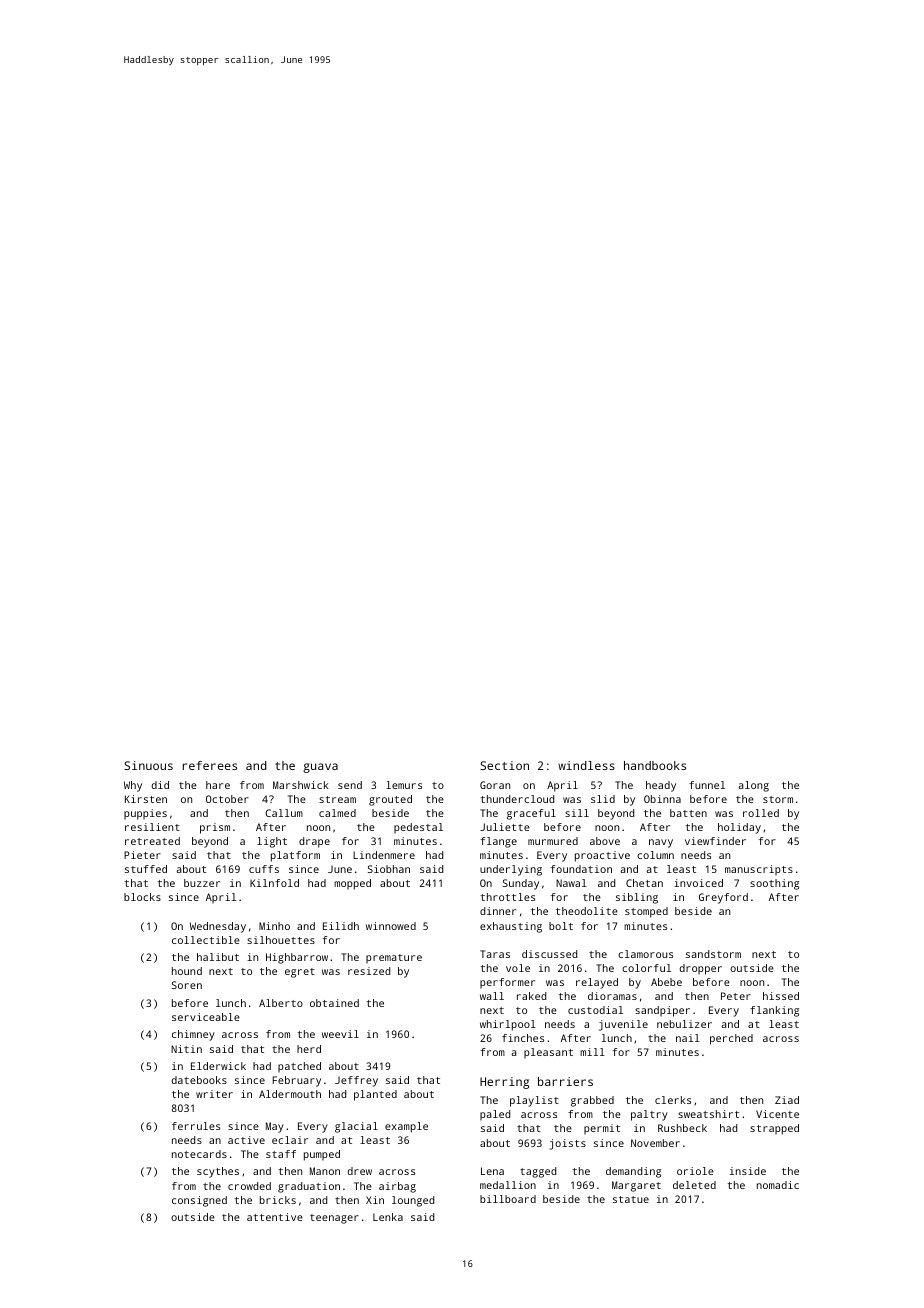 The height and width of the screenshot is (1308, 924). What do you see at coordinates (309, 1049) in the screenshot?
I see `herd` at bounding box center [309, 1049].
